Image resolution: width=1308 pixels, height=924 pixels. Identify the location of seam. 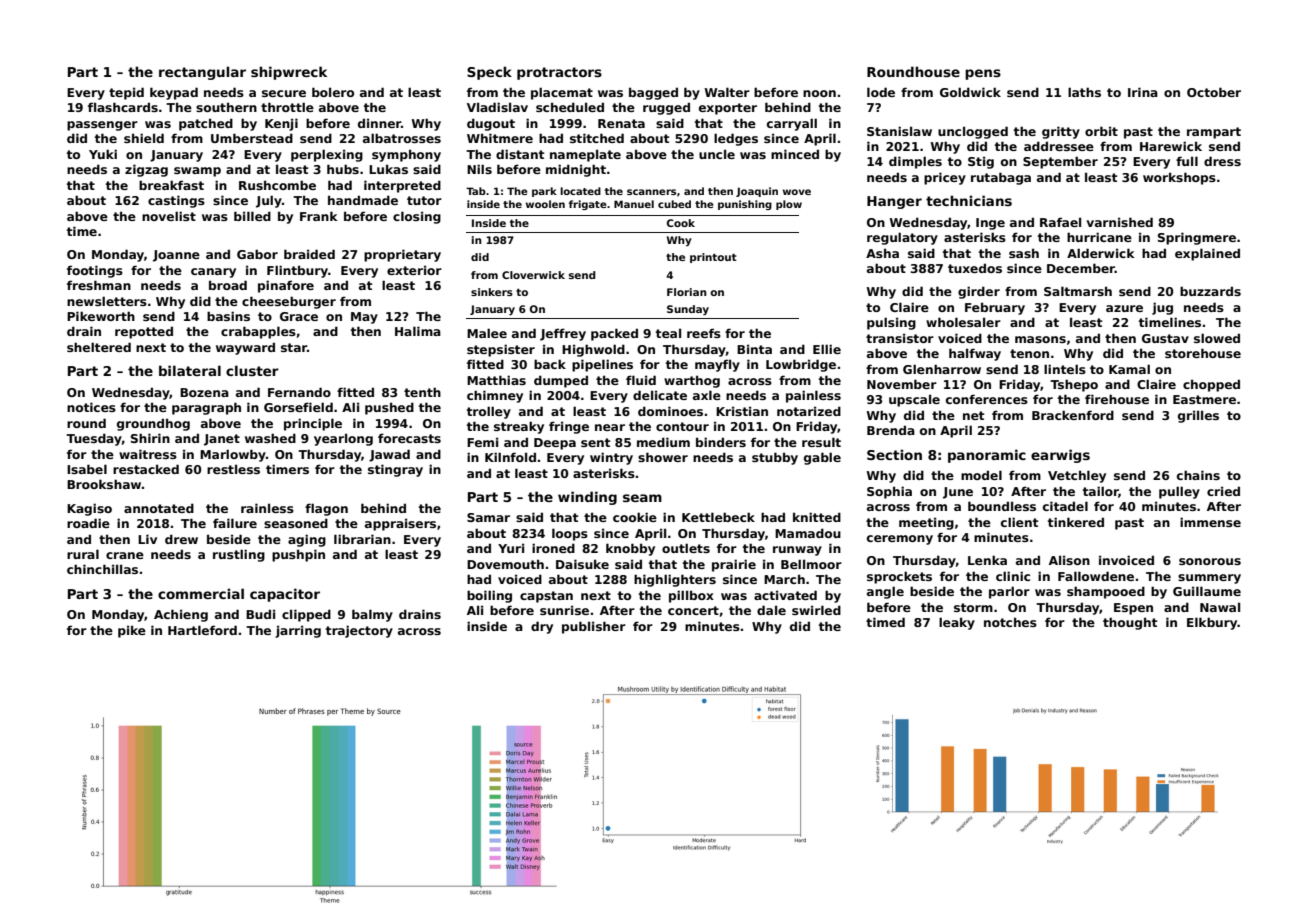
(642, 498).
